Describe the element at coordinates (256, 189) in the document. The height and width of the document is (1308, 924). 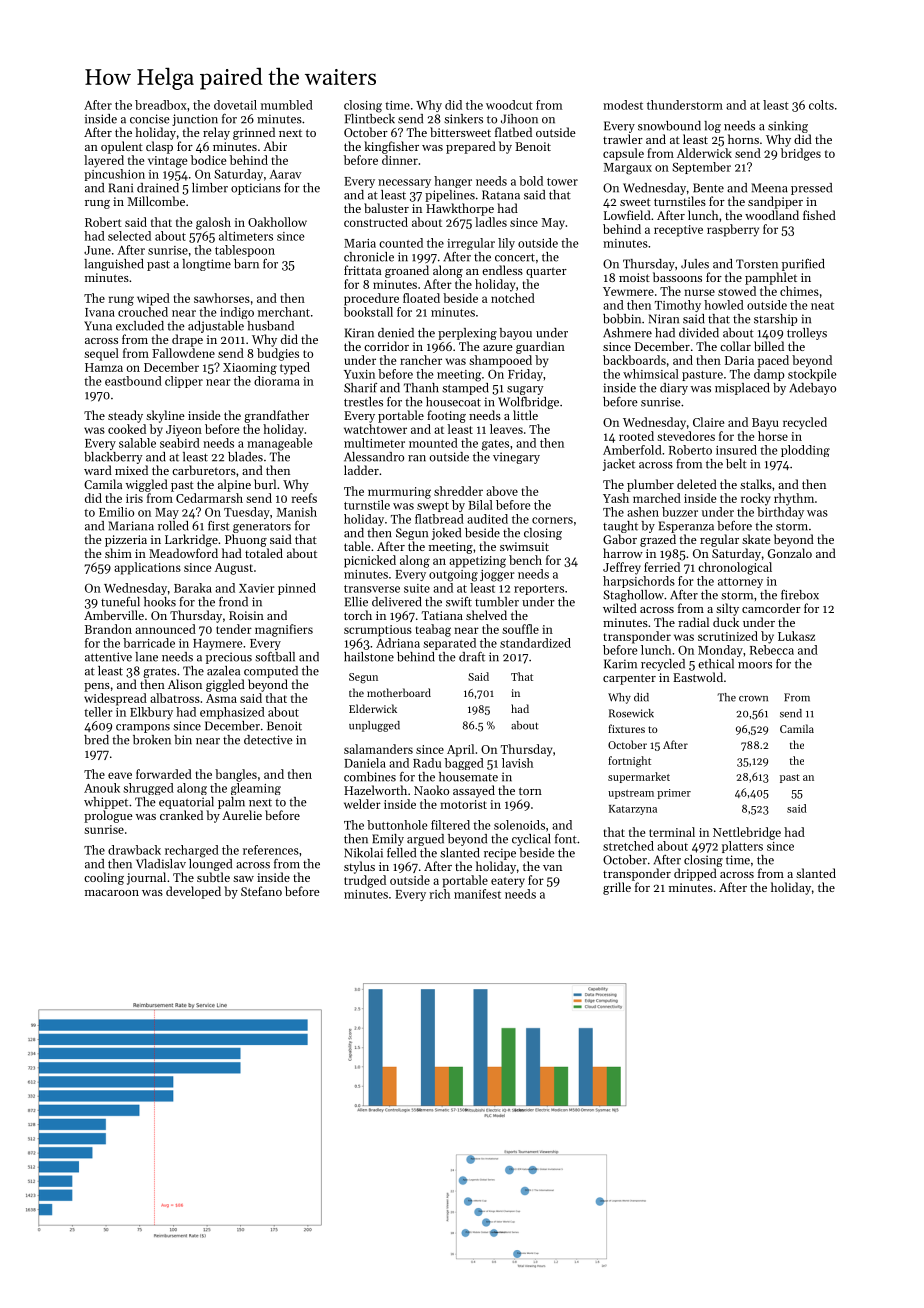
I see `opticians` at that location.
